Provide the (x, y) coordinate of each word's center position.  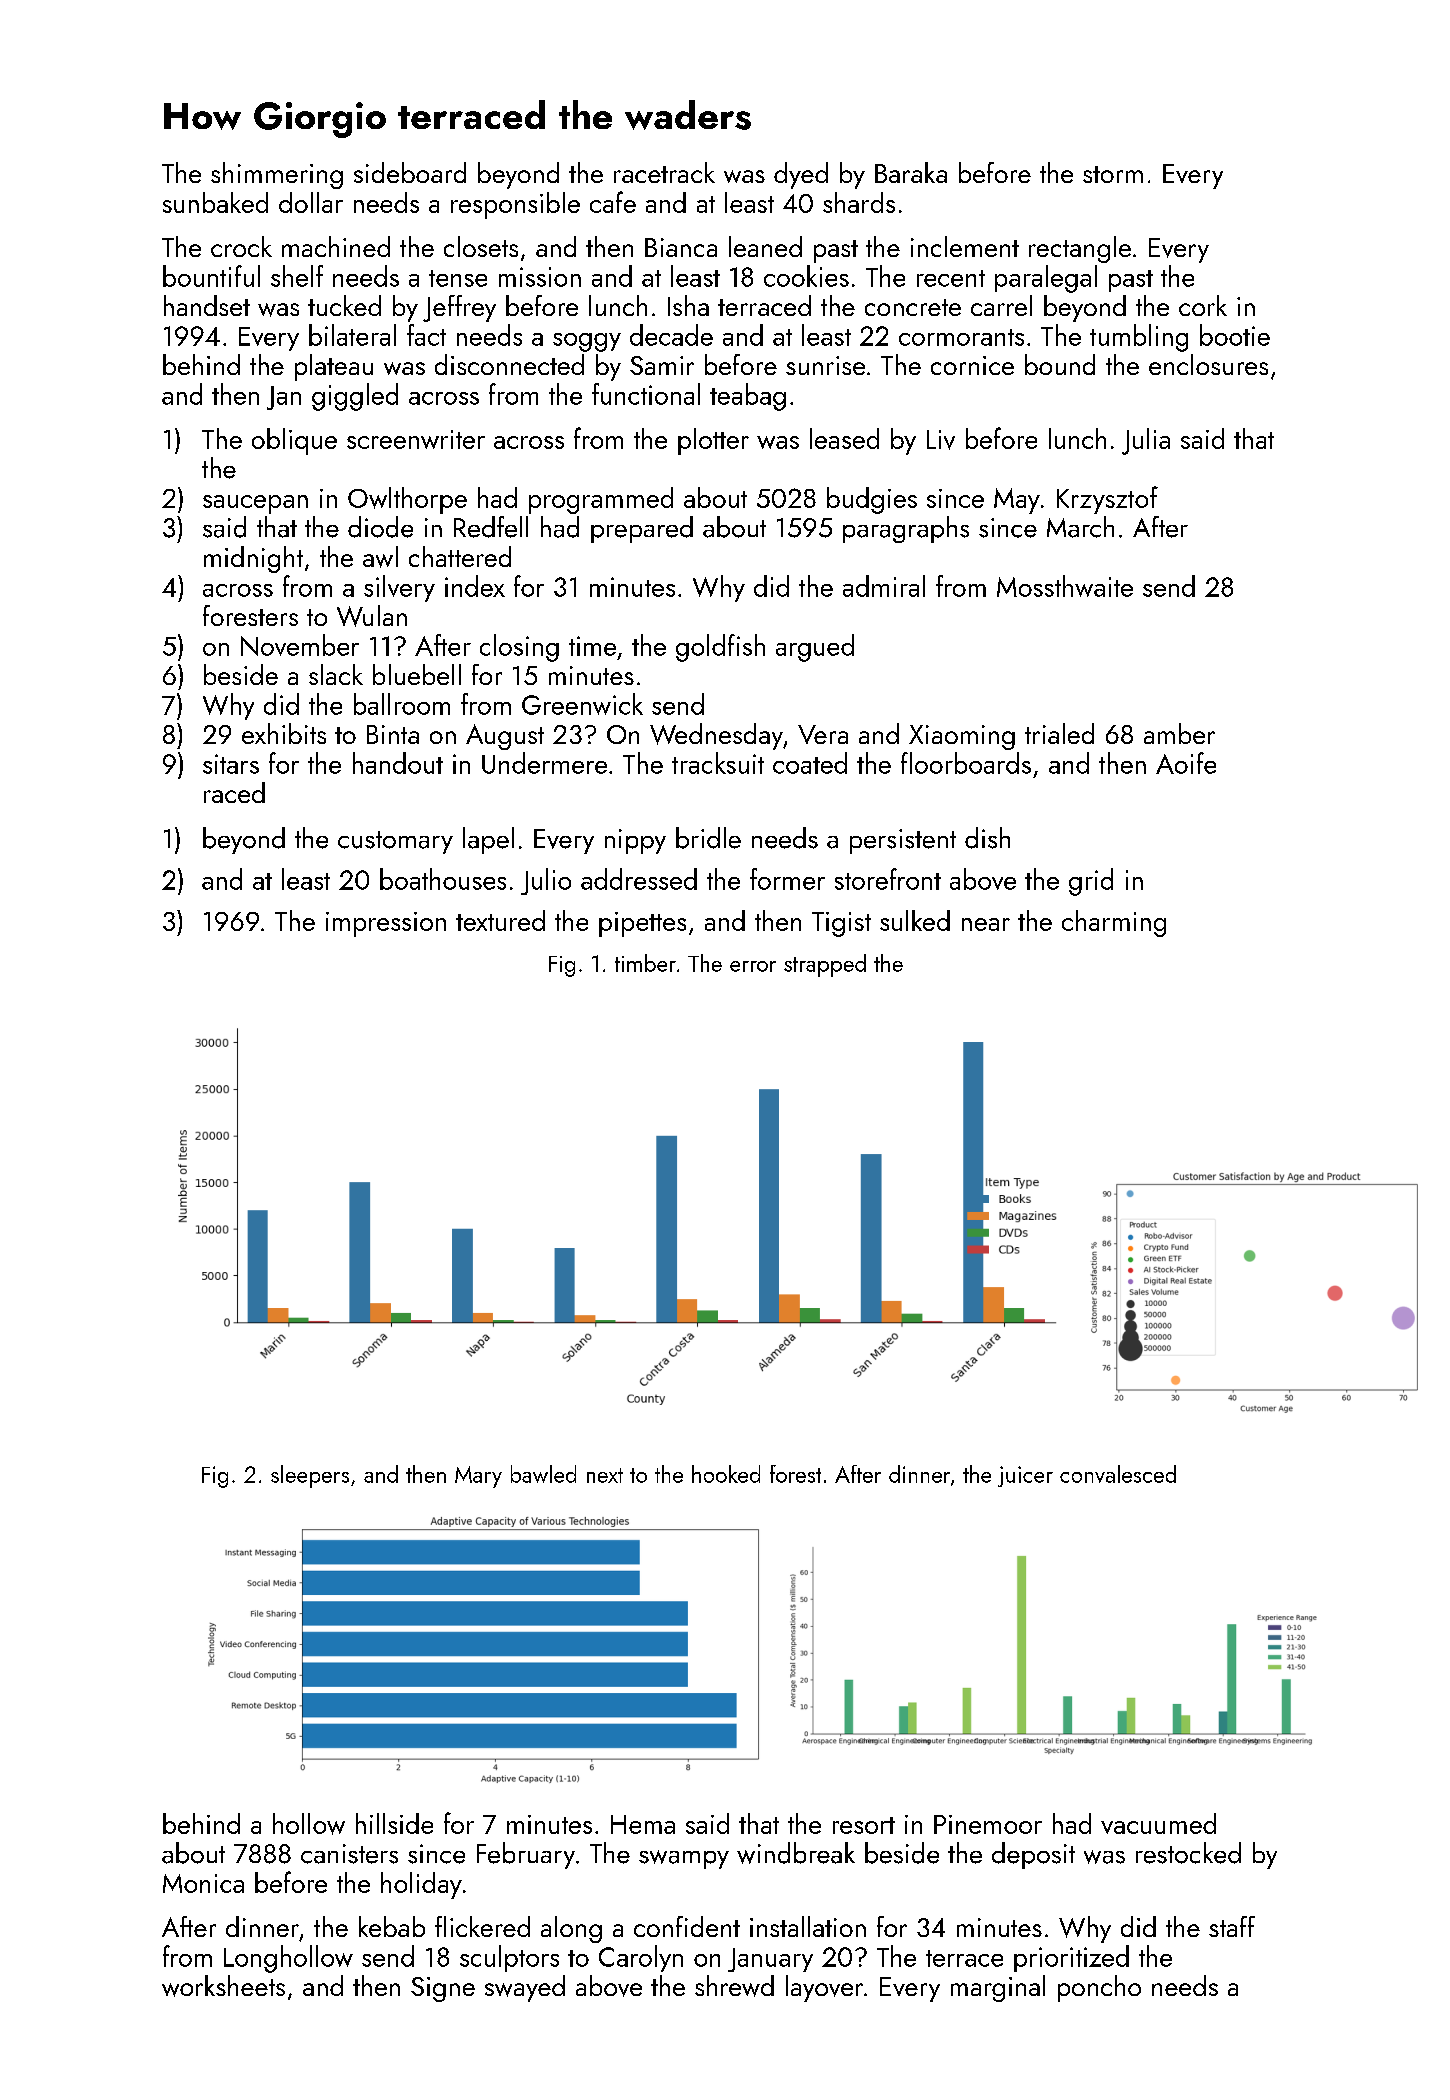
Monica (203, 1883)
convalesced (1118, 1474)
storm (1113, 174)
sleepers (310, 1476)
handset (207, 305)
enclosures (1208, 364)
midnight (253, 559)
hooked (726, 1474)
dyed (801, 175)
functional (646, 394)
